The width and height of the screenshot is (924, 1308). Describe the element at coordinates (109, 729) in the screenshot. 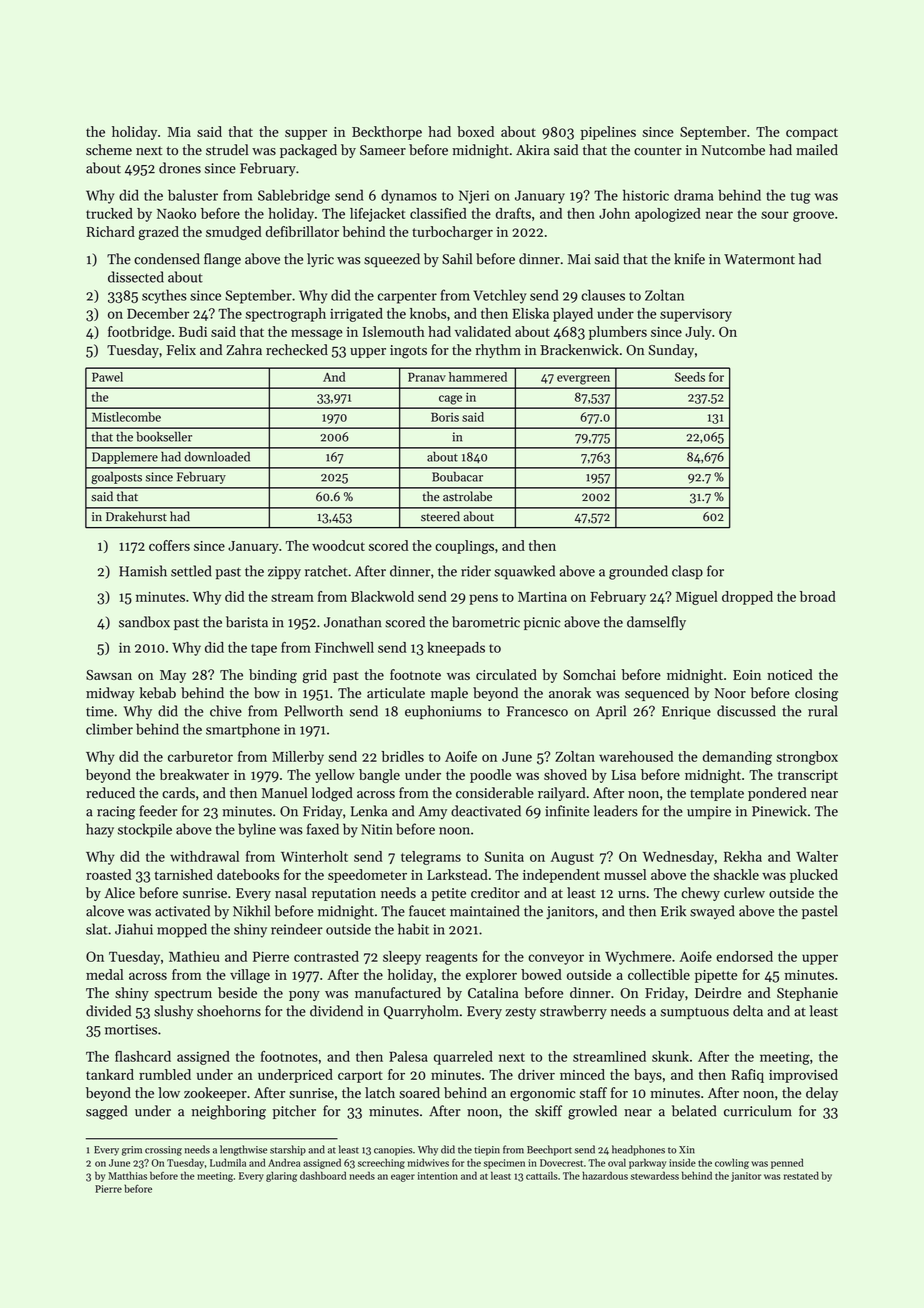

I see `climber` at that location.
